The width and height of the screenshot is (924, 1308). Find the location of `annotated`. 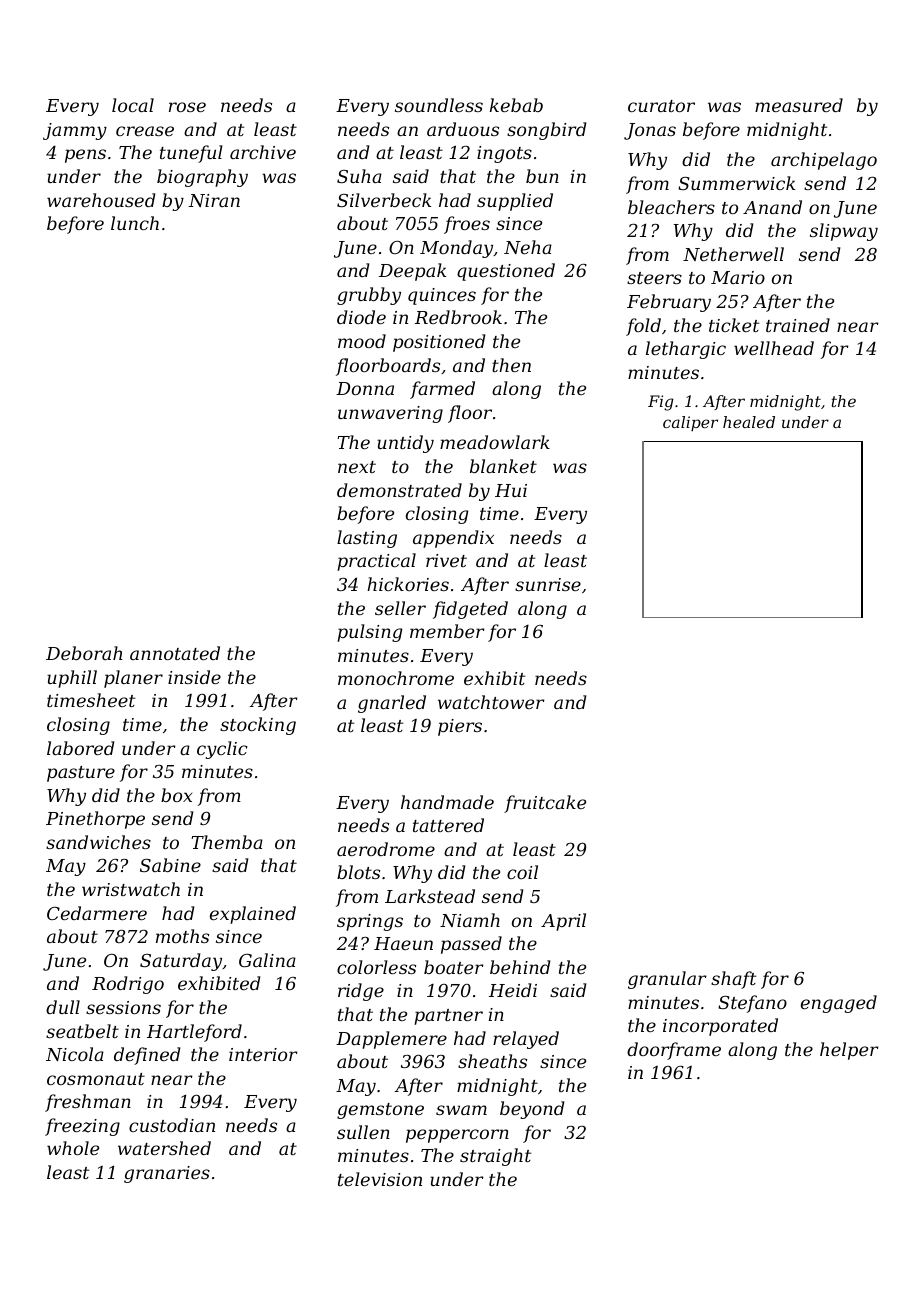

annotated is located at coordinates (175, 653).
